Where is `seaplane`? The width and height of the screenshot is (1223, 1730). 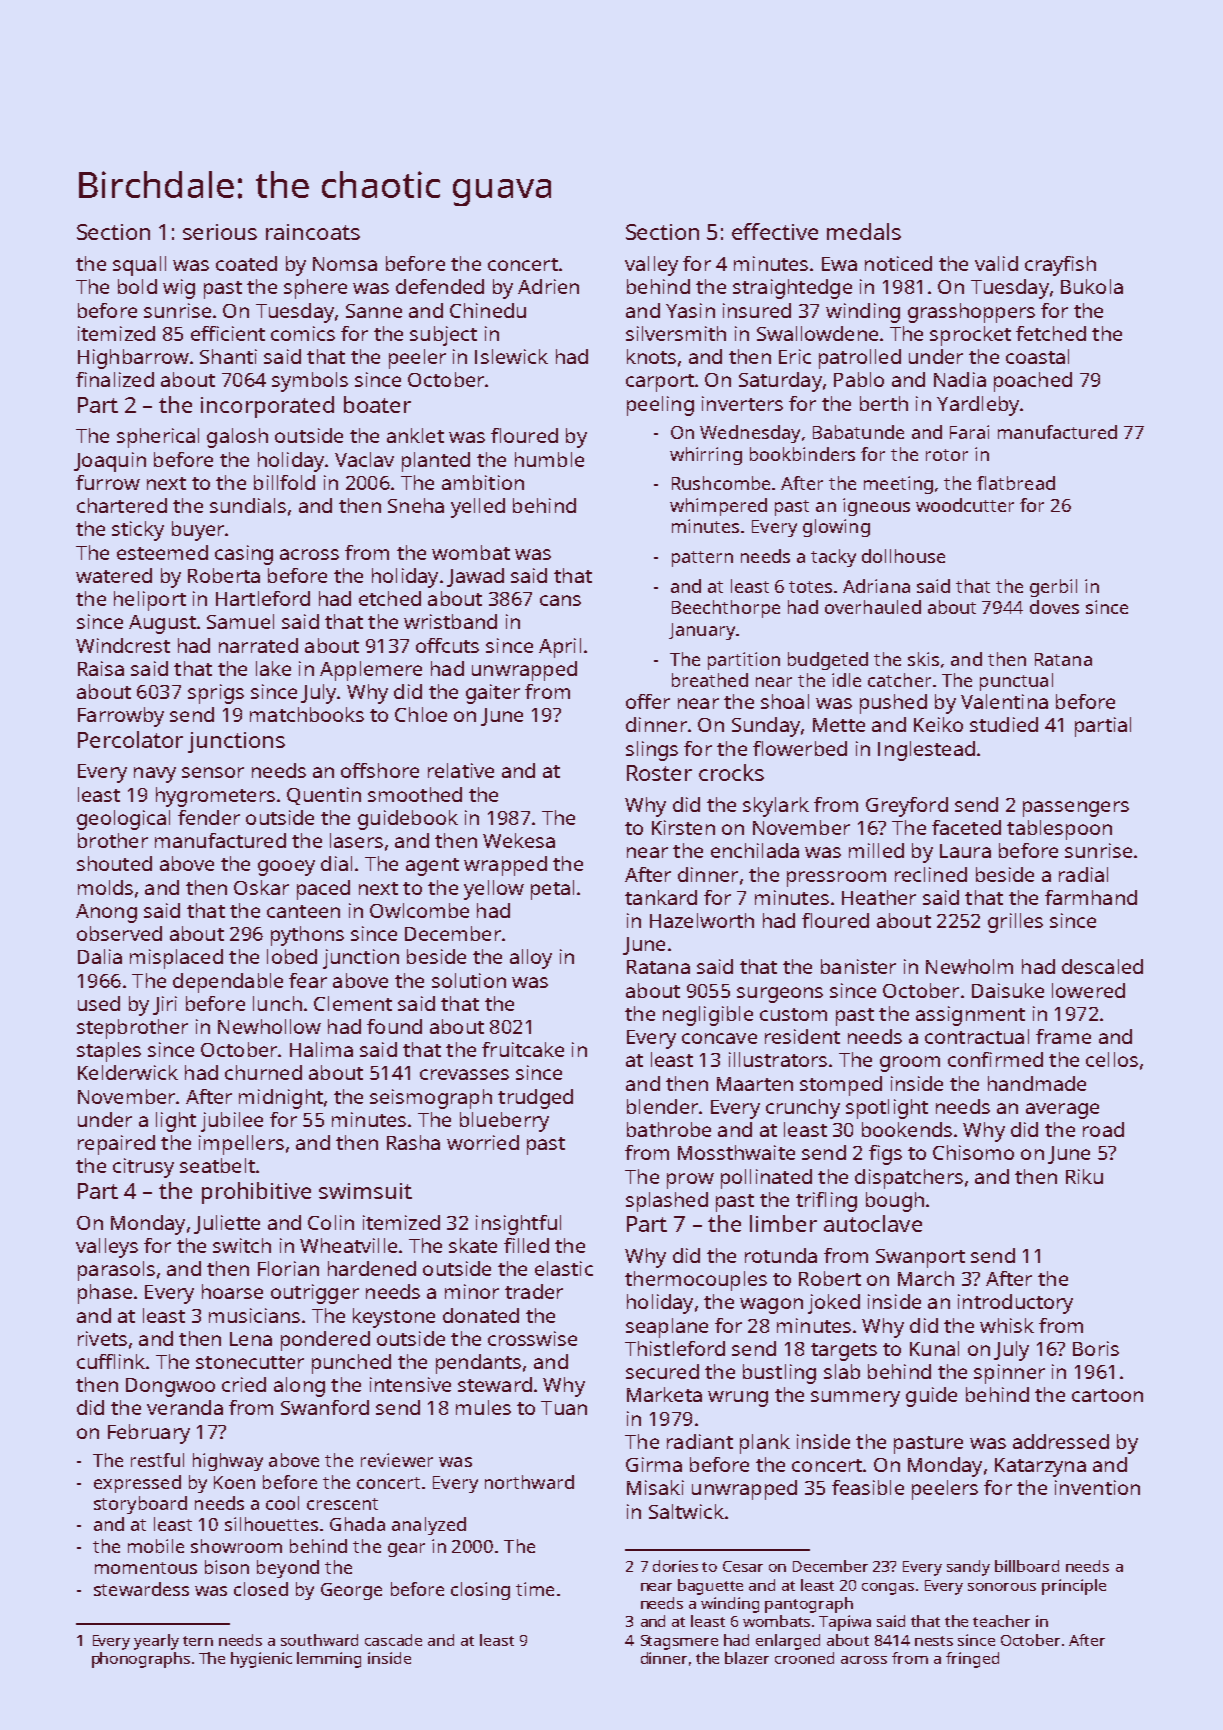 seaplane is located at coordinates (667, 1328).
